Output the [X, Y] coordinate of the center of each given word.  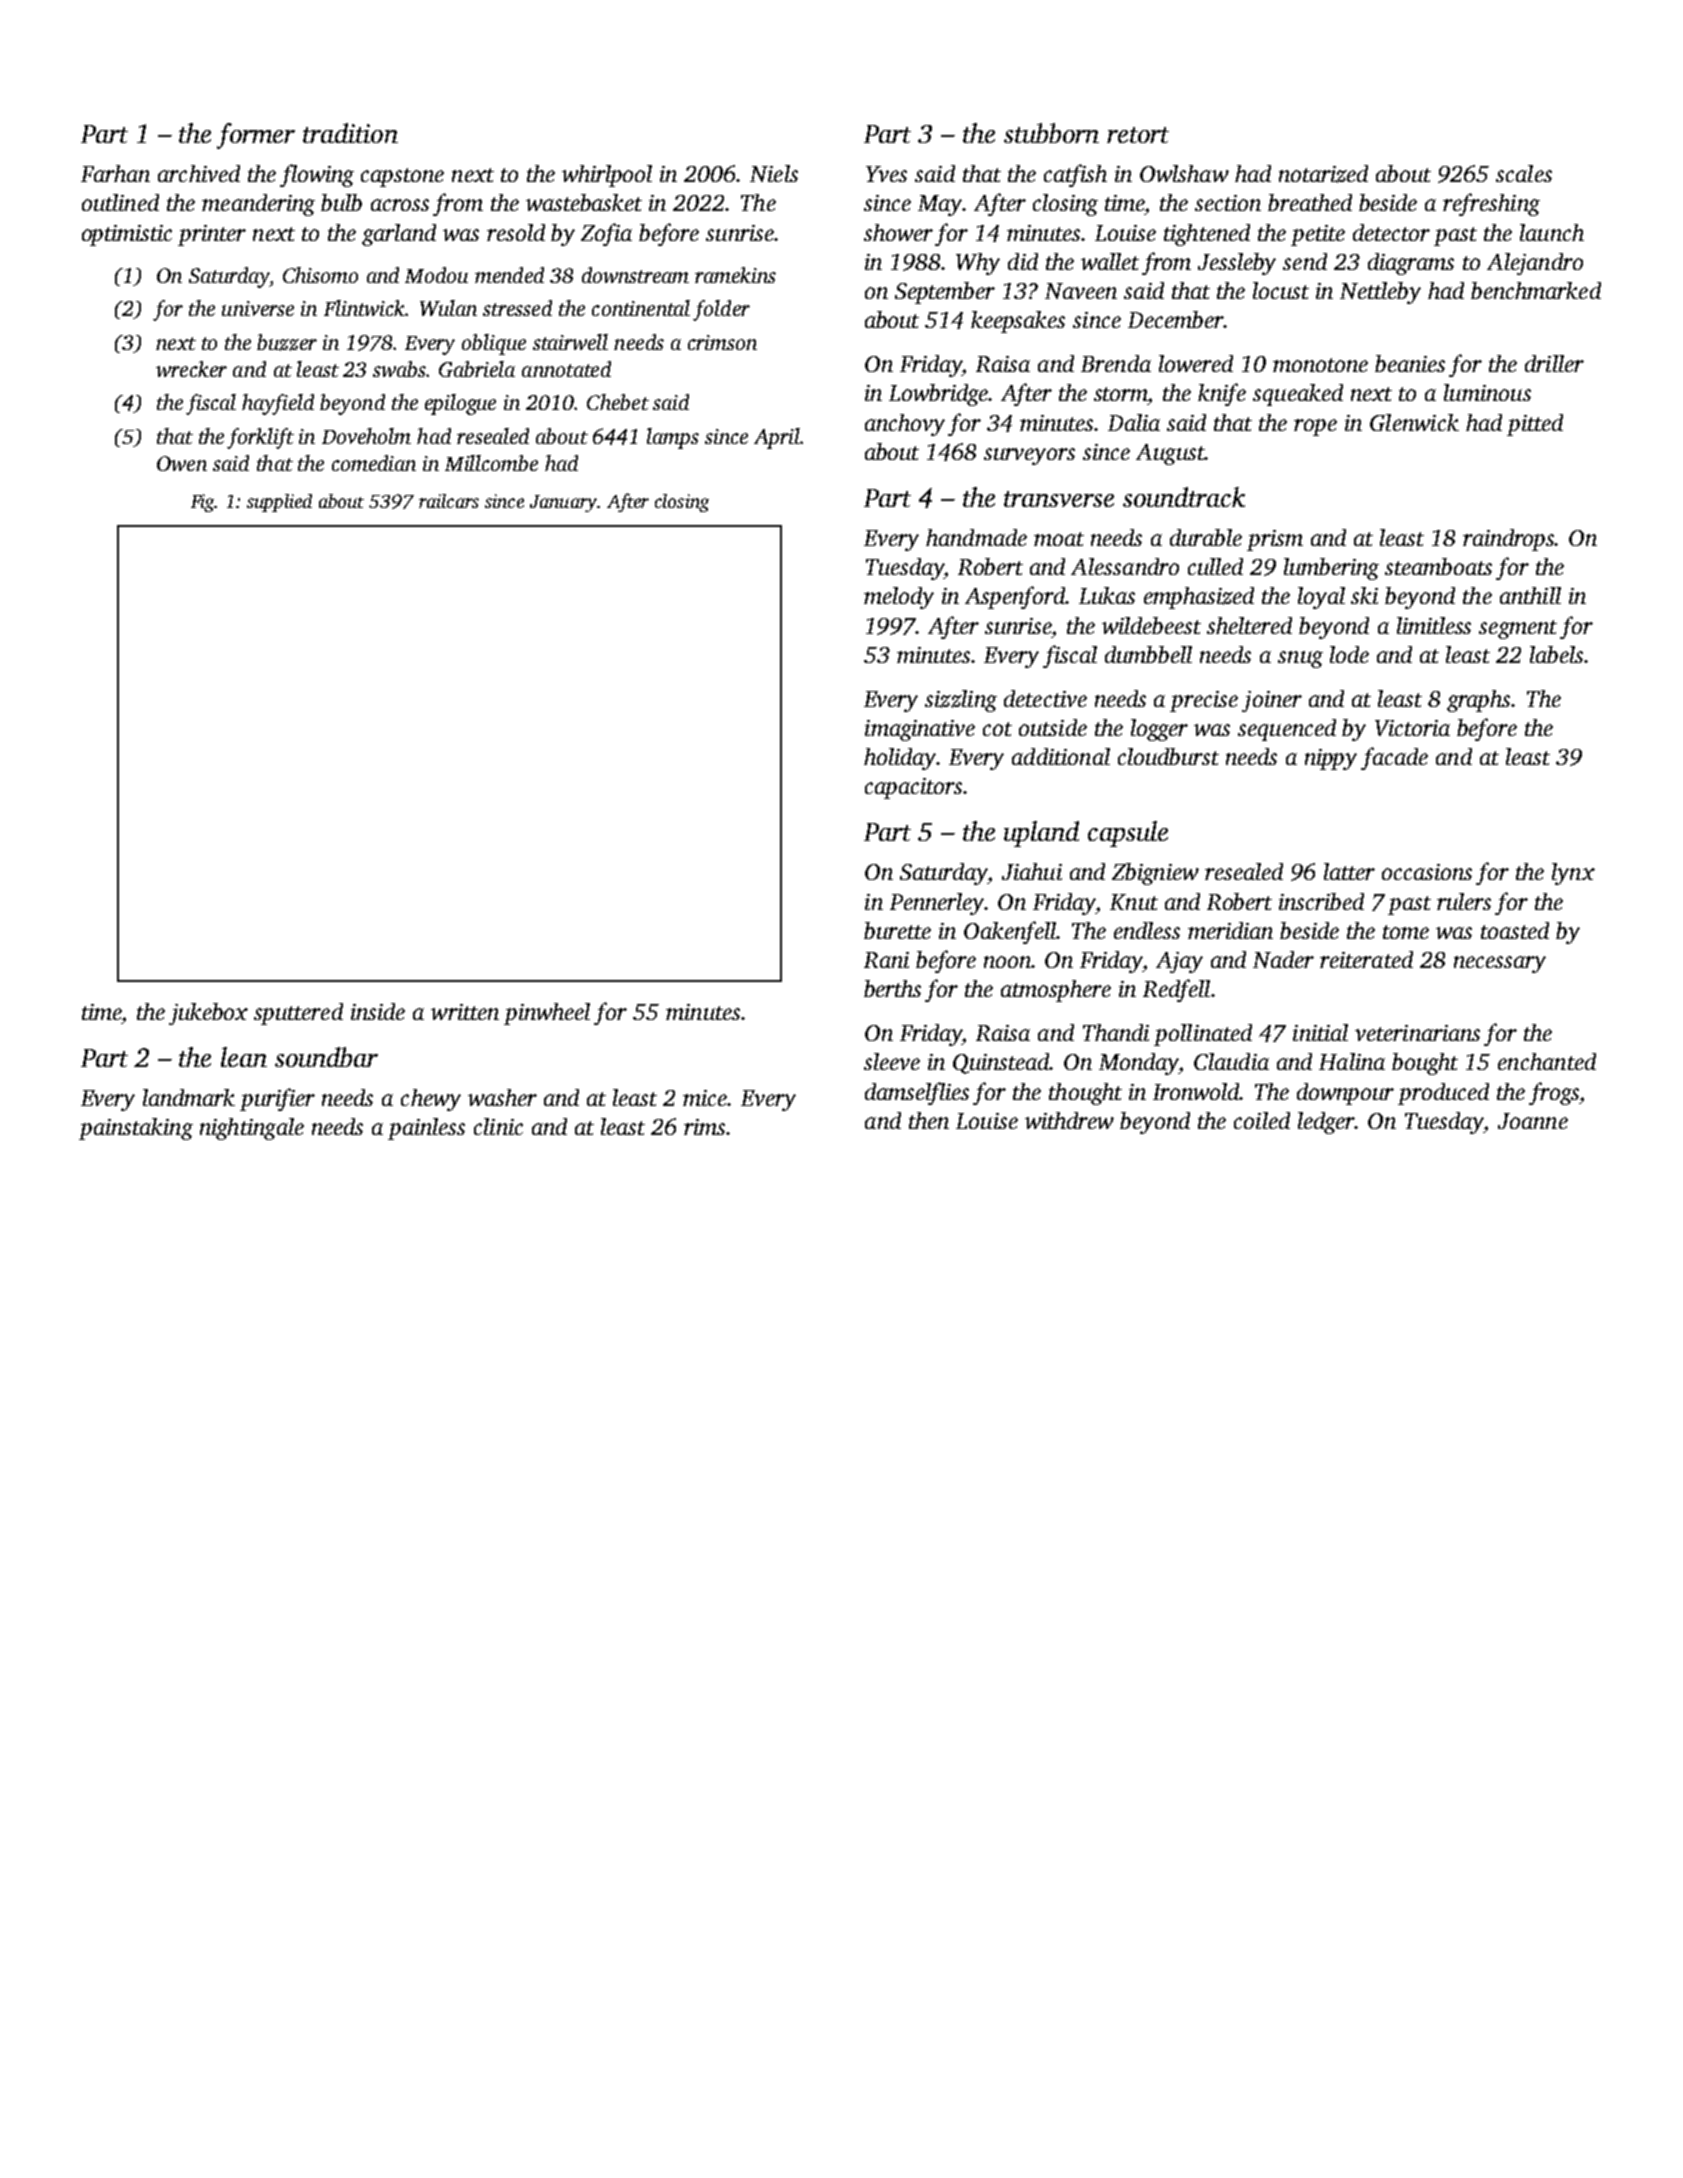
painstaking [136, 1129]
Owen [182, 463]
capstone [402, 177]
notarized [1323, 174]
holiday [900, 759]
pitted [1535, 425]
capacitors [913, 788]
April [777, 438]
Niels [774, 173]
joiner [1272, 701]
